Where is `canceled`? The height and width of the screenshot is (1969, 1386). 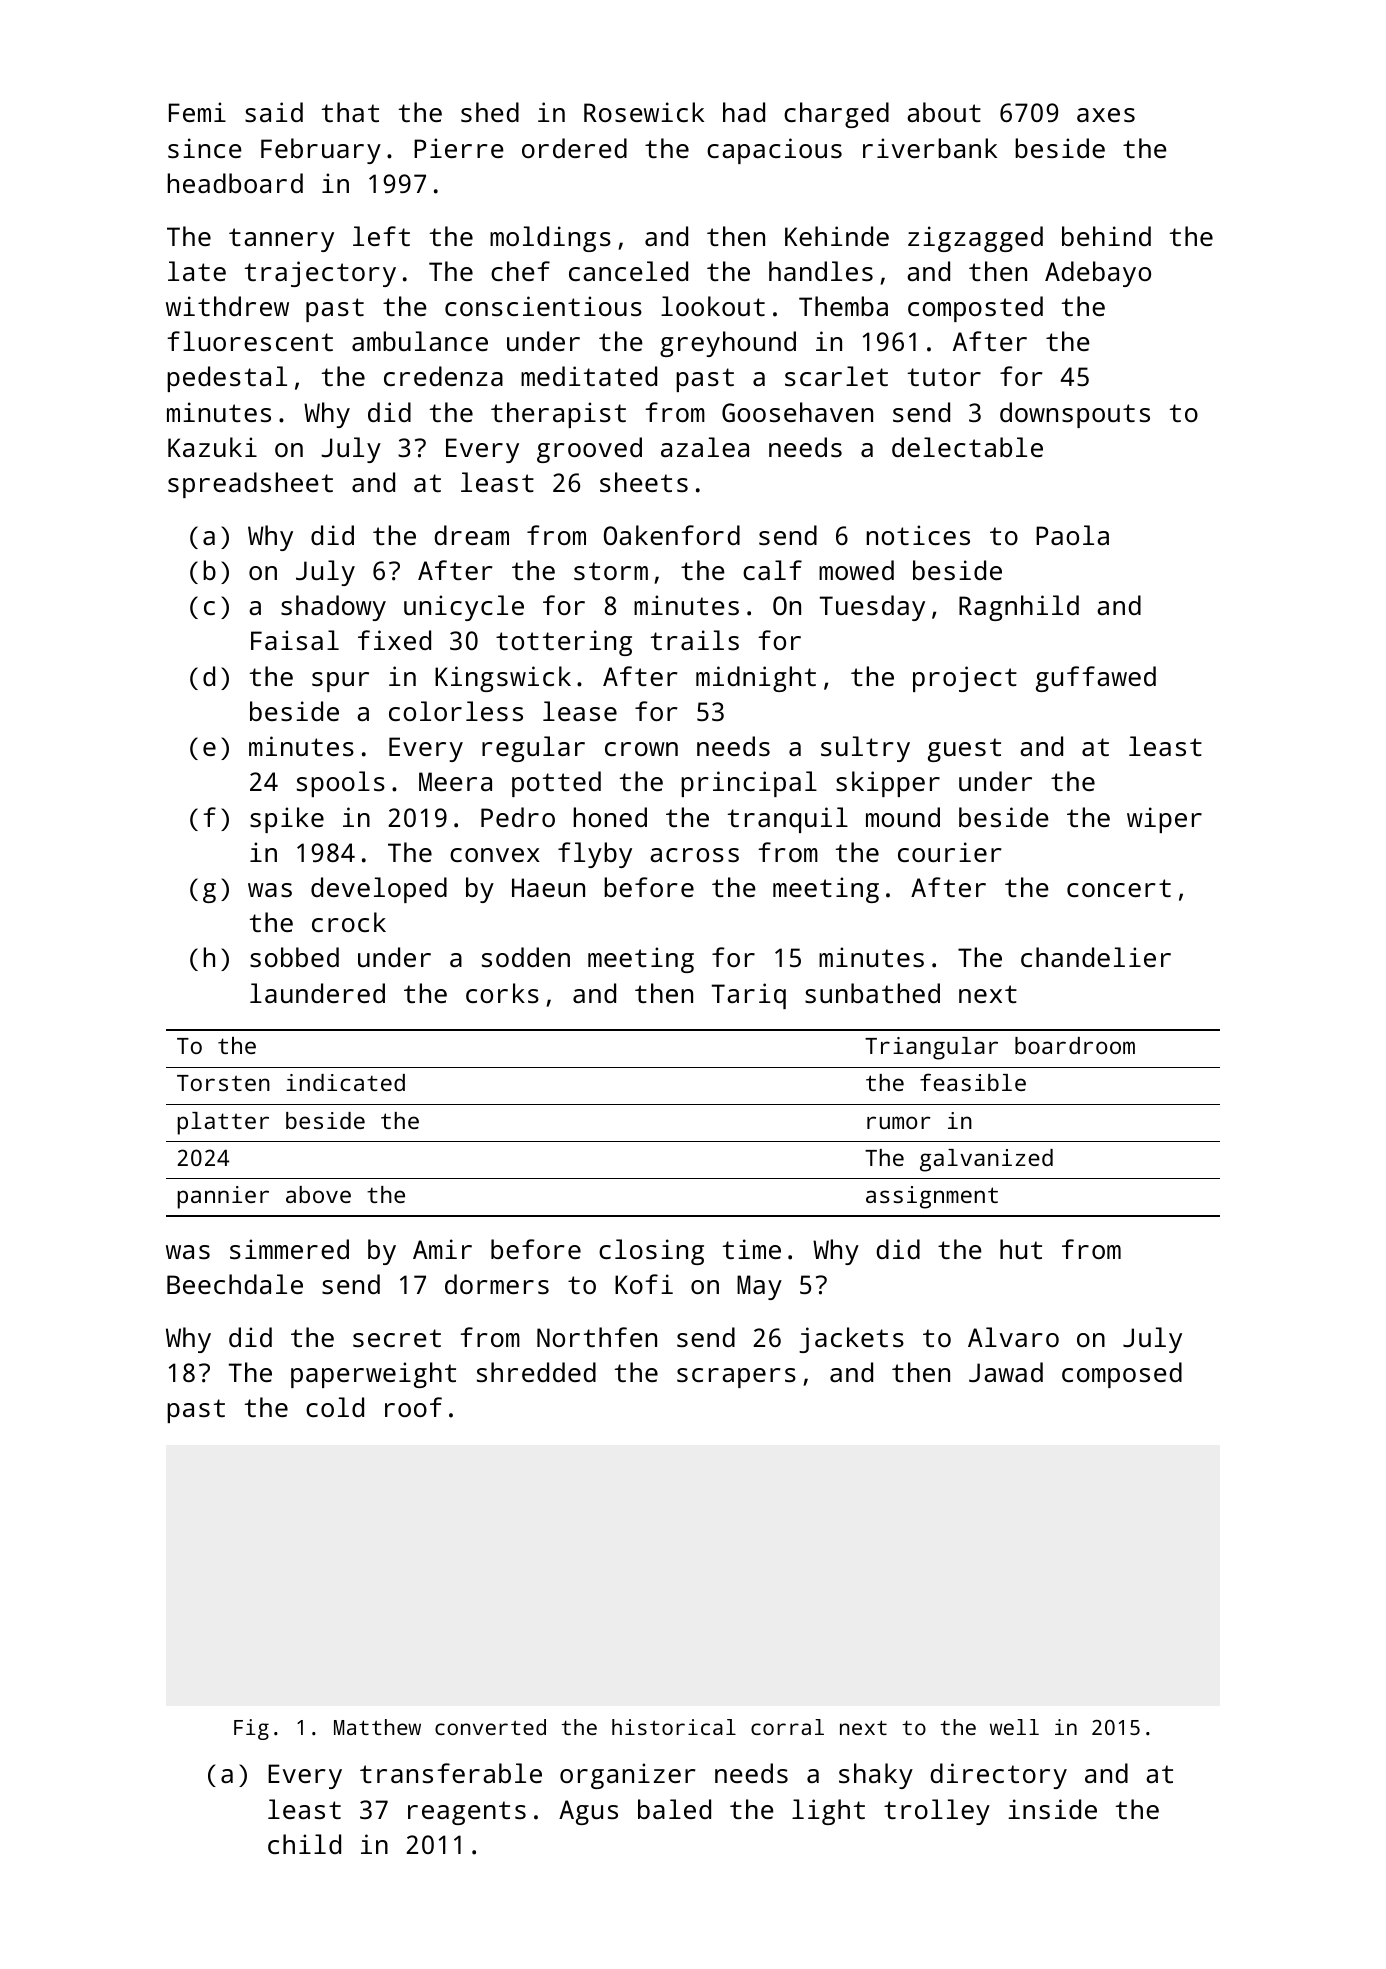
canceled is located at coordinates (628, 271).
